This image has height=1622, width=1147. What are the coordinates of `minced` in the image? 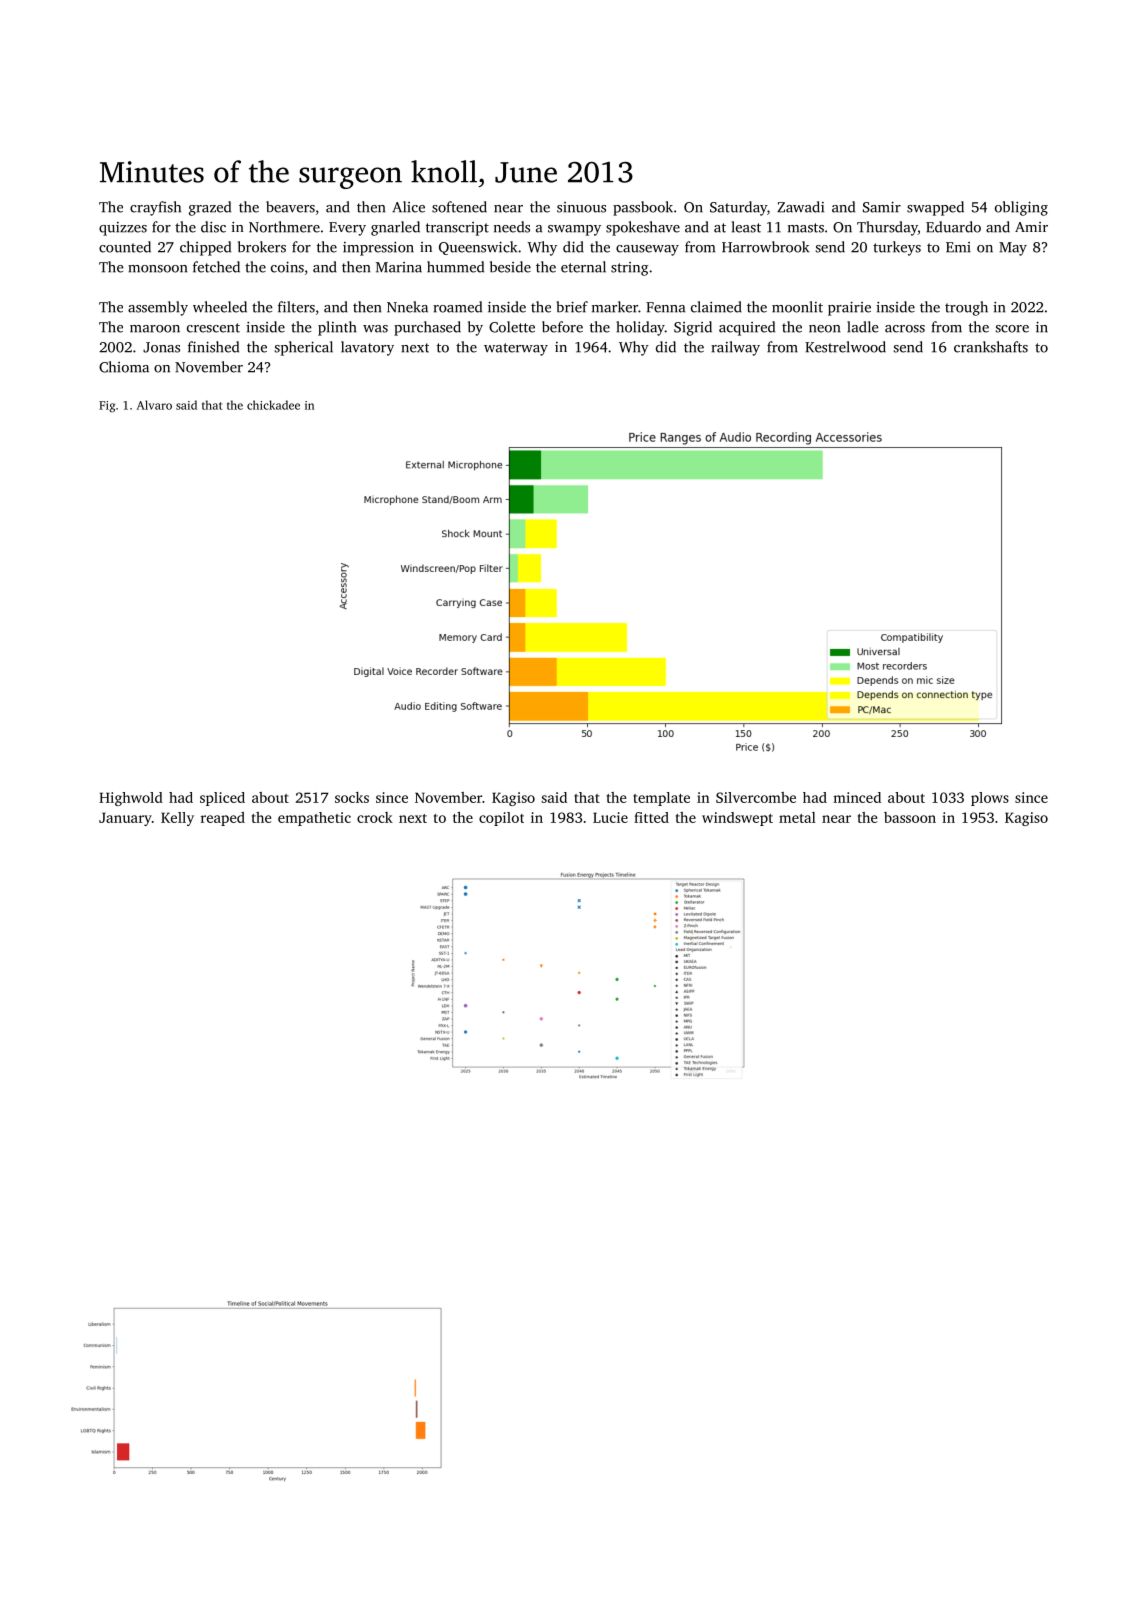 It's located at (857, 797).
